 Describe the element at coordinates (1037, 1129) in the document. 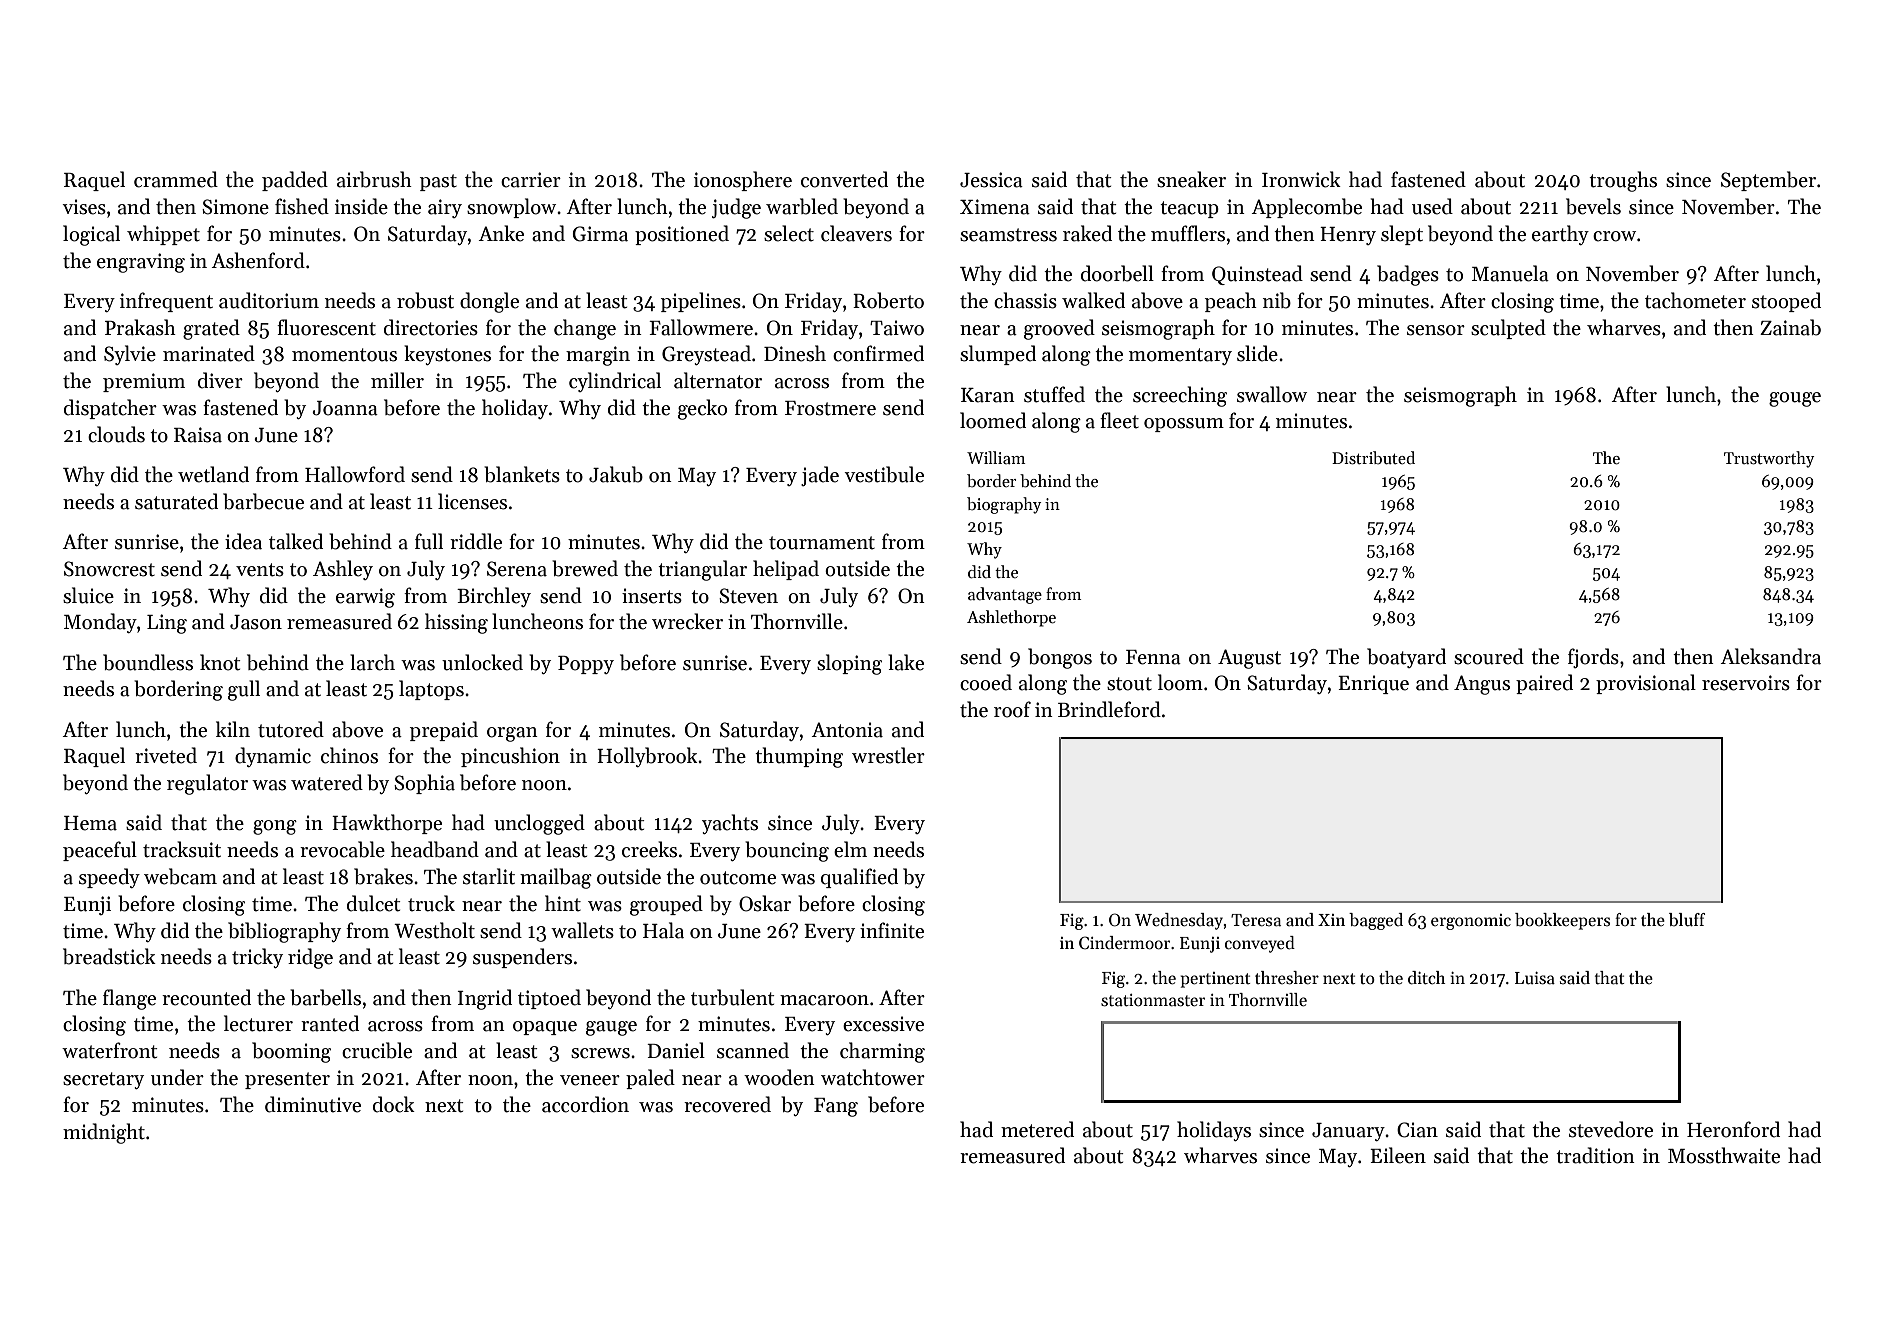

I see `metered` at that location.
